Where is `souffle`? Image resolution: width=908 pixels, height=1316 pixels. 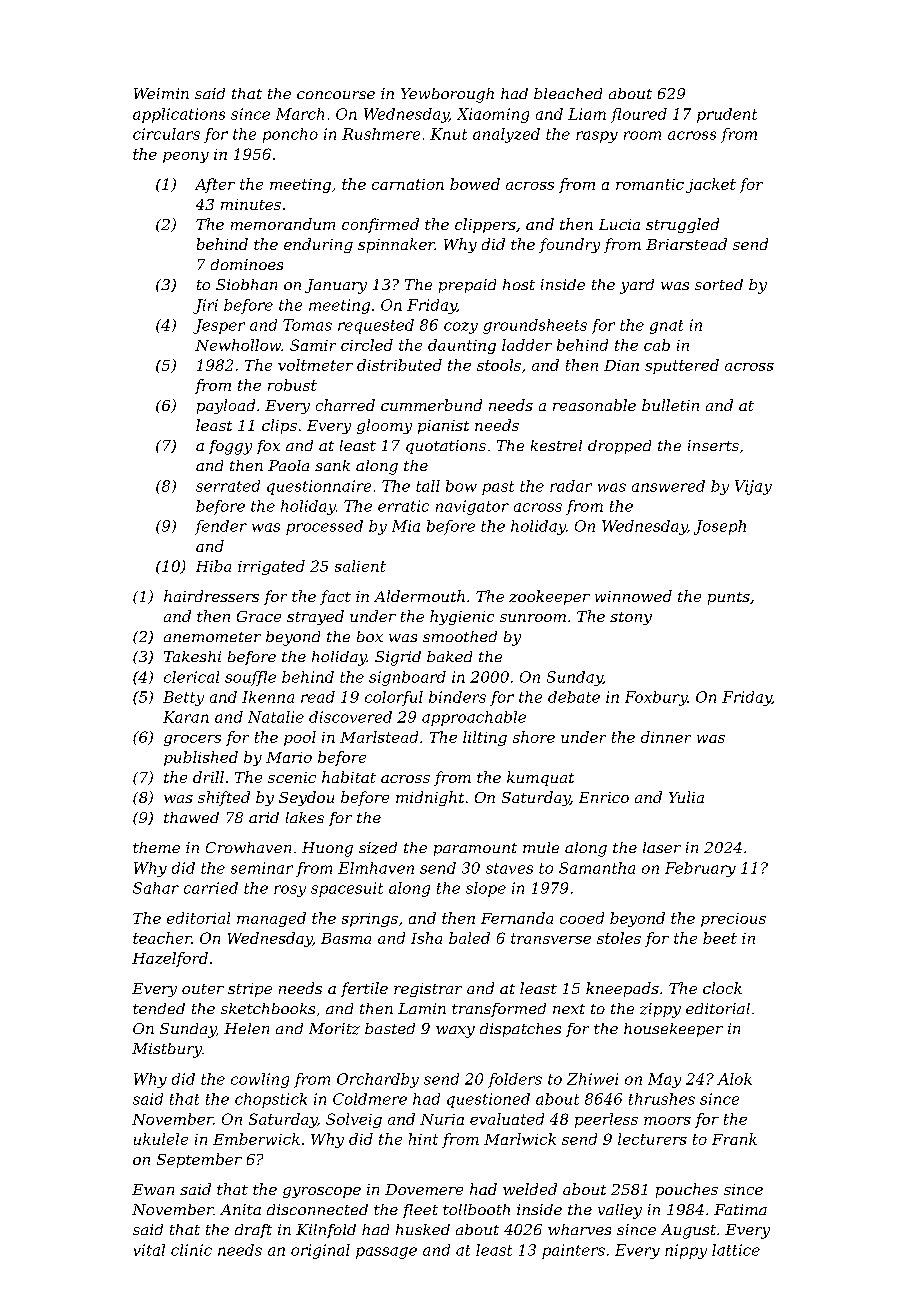
souffle is located at coordinates (250, 678).
